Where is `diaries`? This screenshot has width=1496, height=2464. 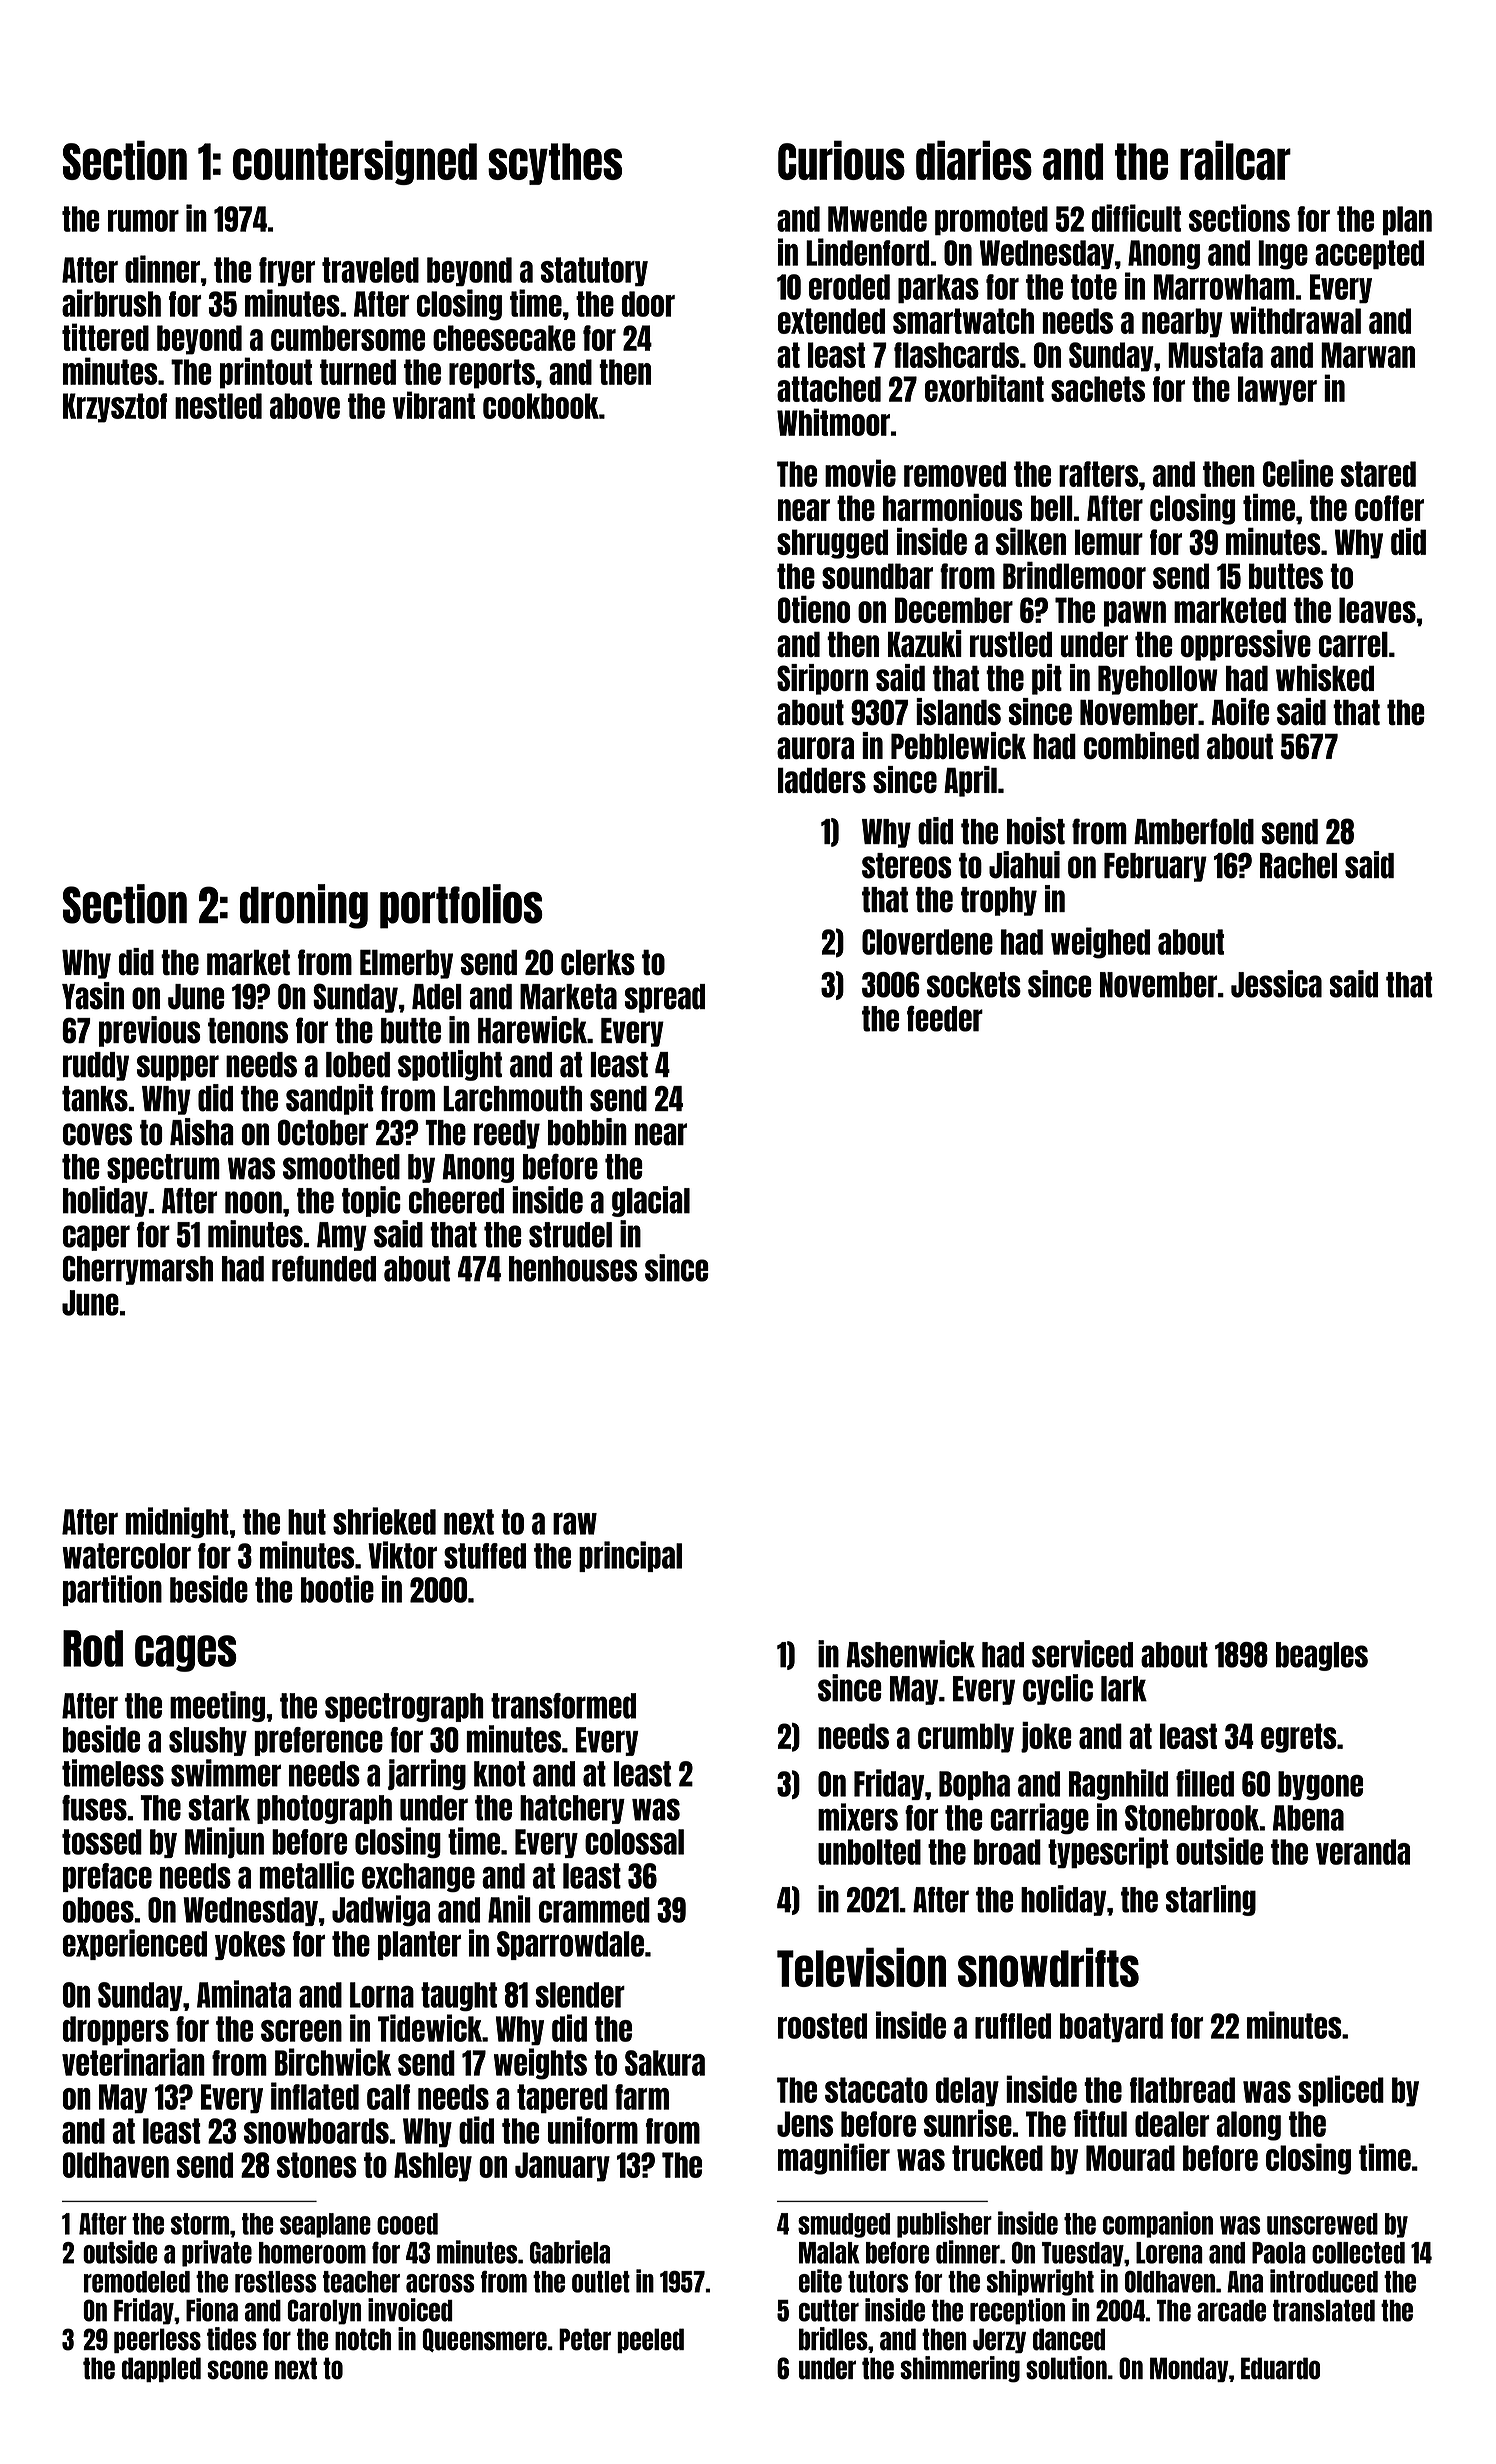 diaries is located at coordinates (974, 160).
